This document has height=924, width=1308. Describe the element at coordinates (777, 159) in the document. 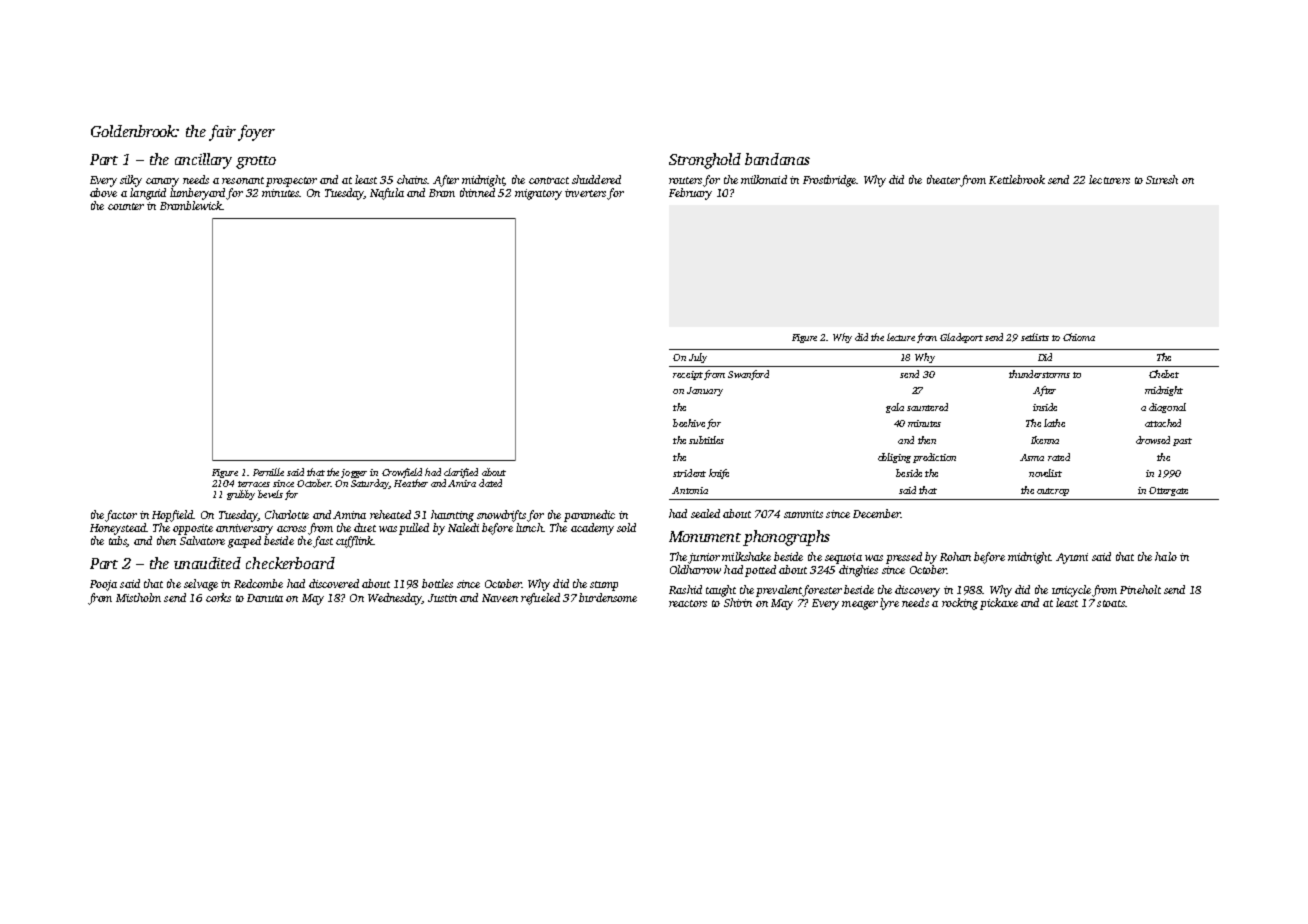

I see `bandanas` at that location.
